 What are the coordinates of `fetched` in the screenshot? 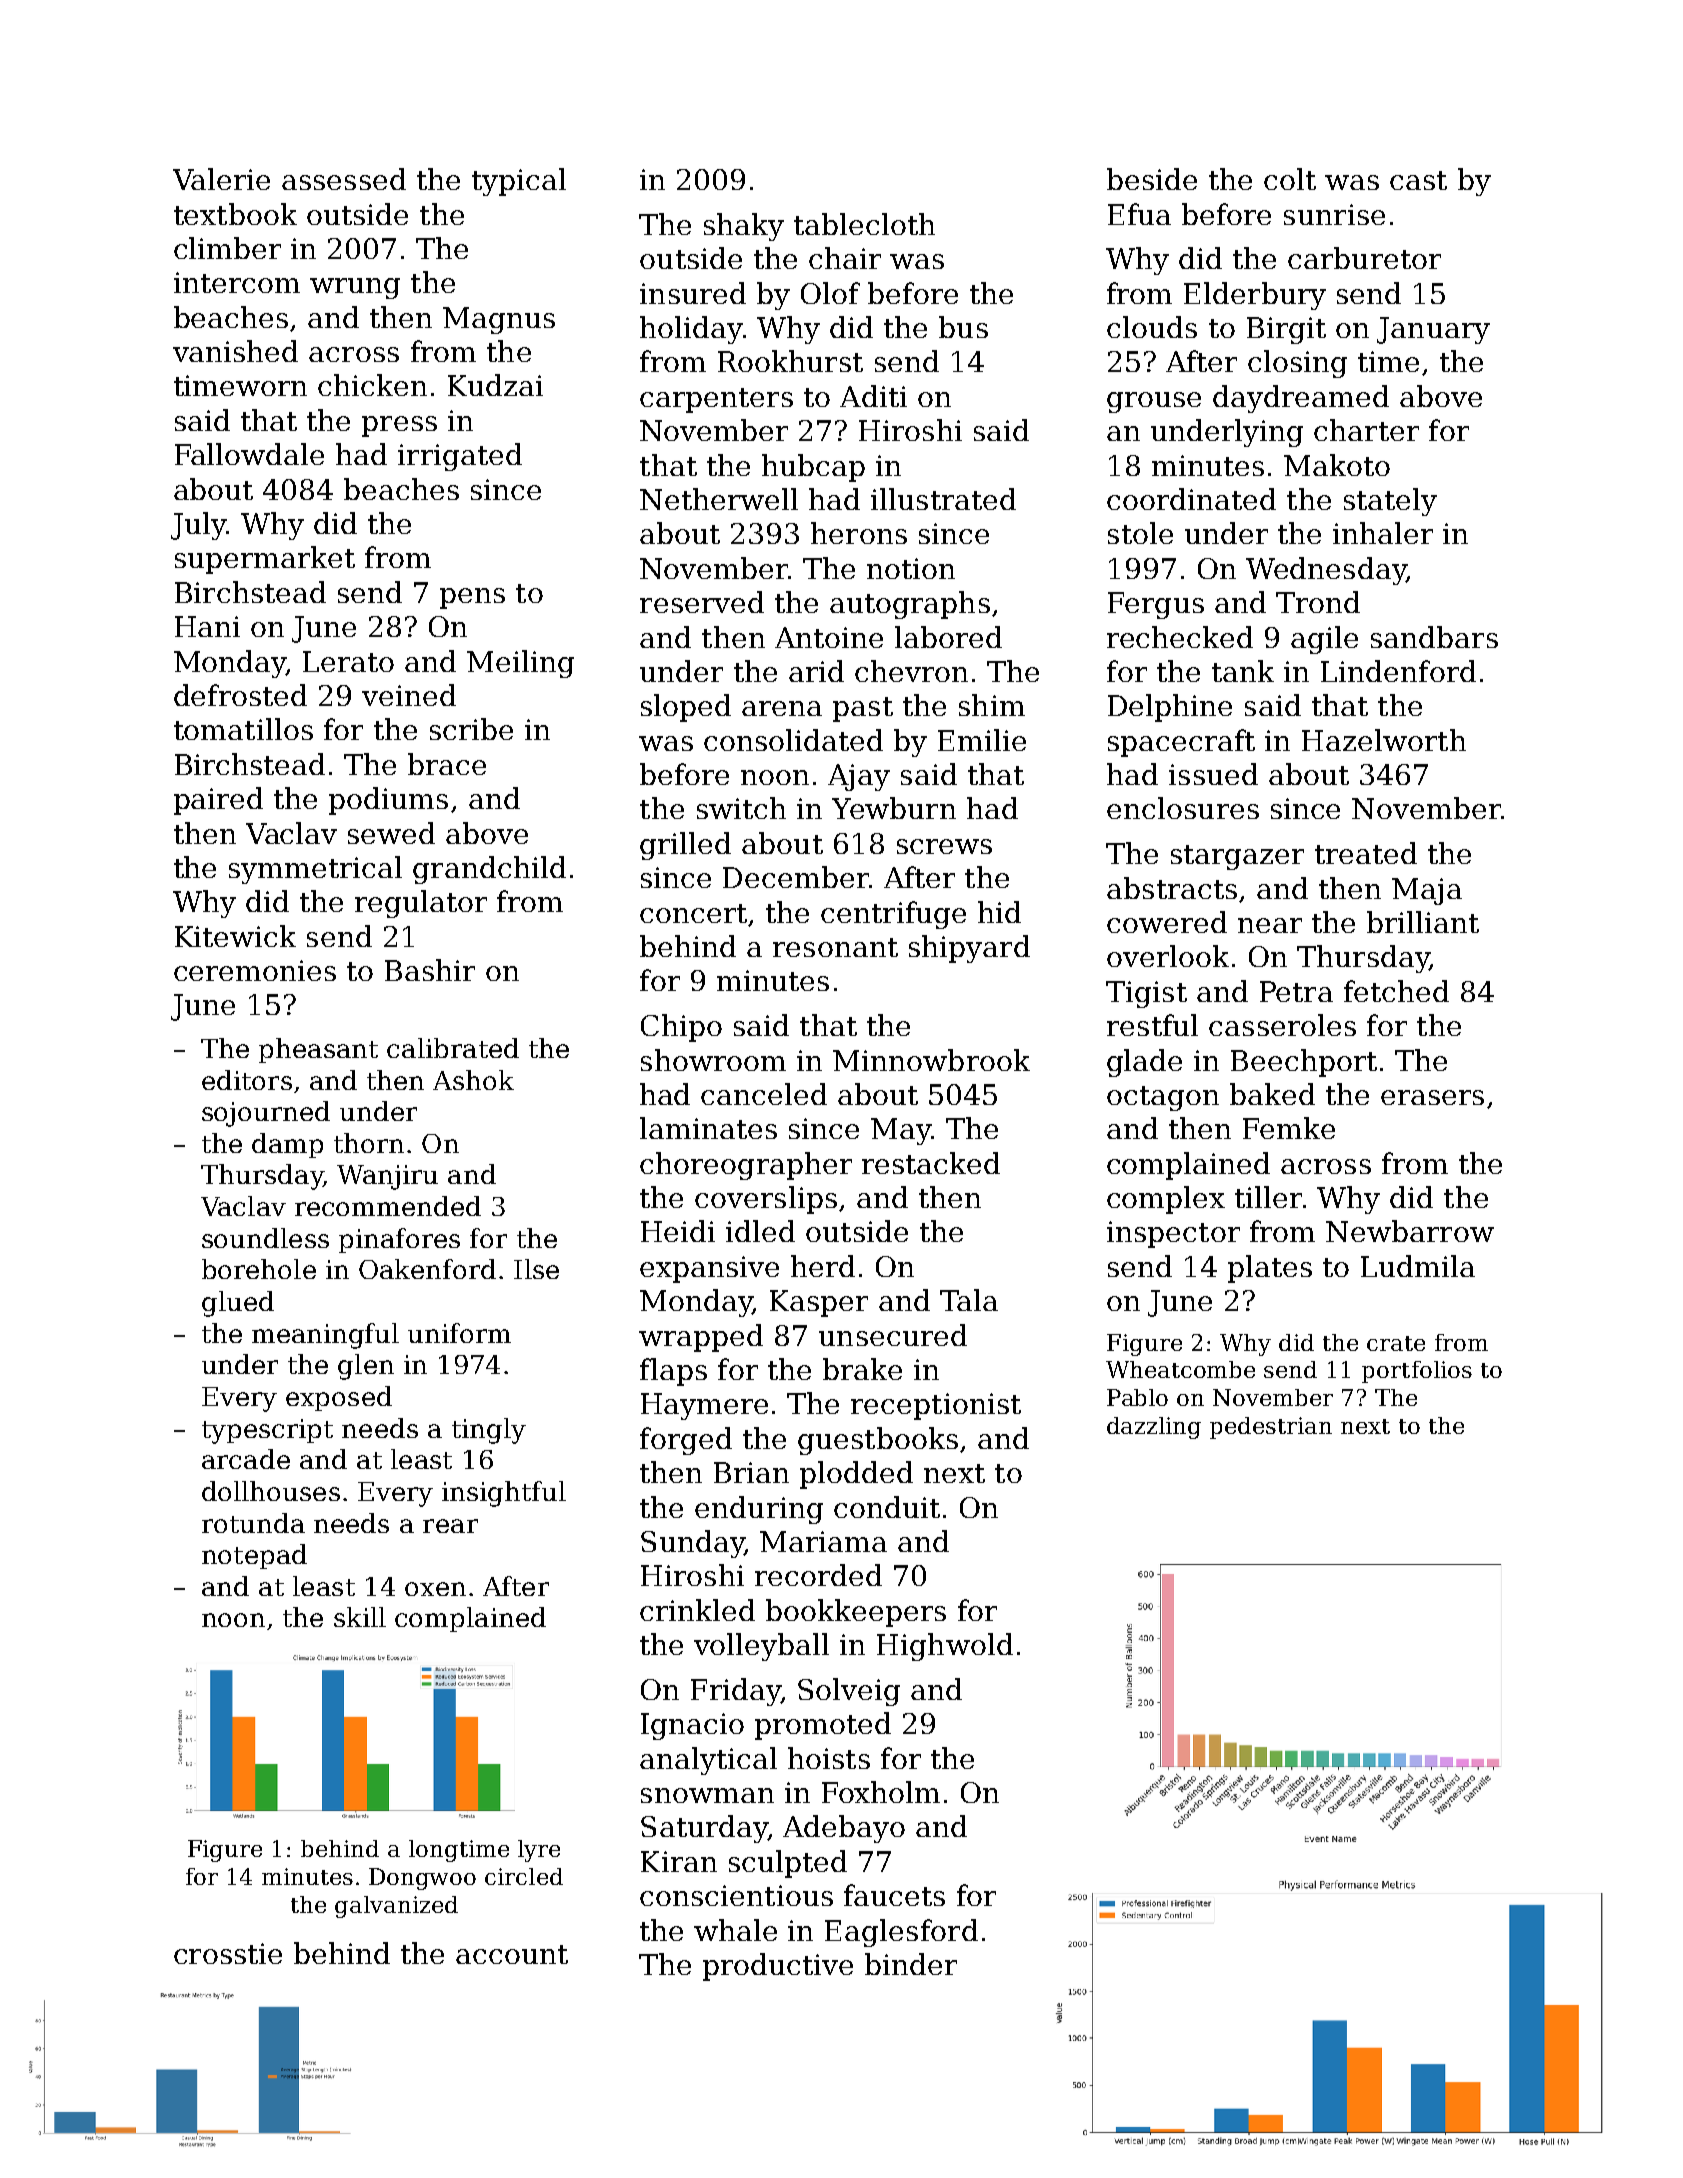 It's located at (1396, 991).
